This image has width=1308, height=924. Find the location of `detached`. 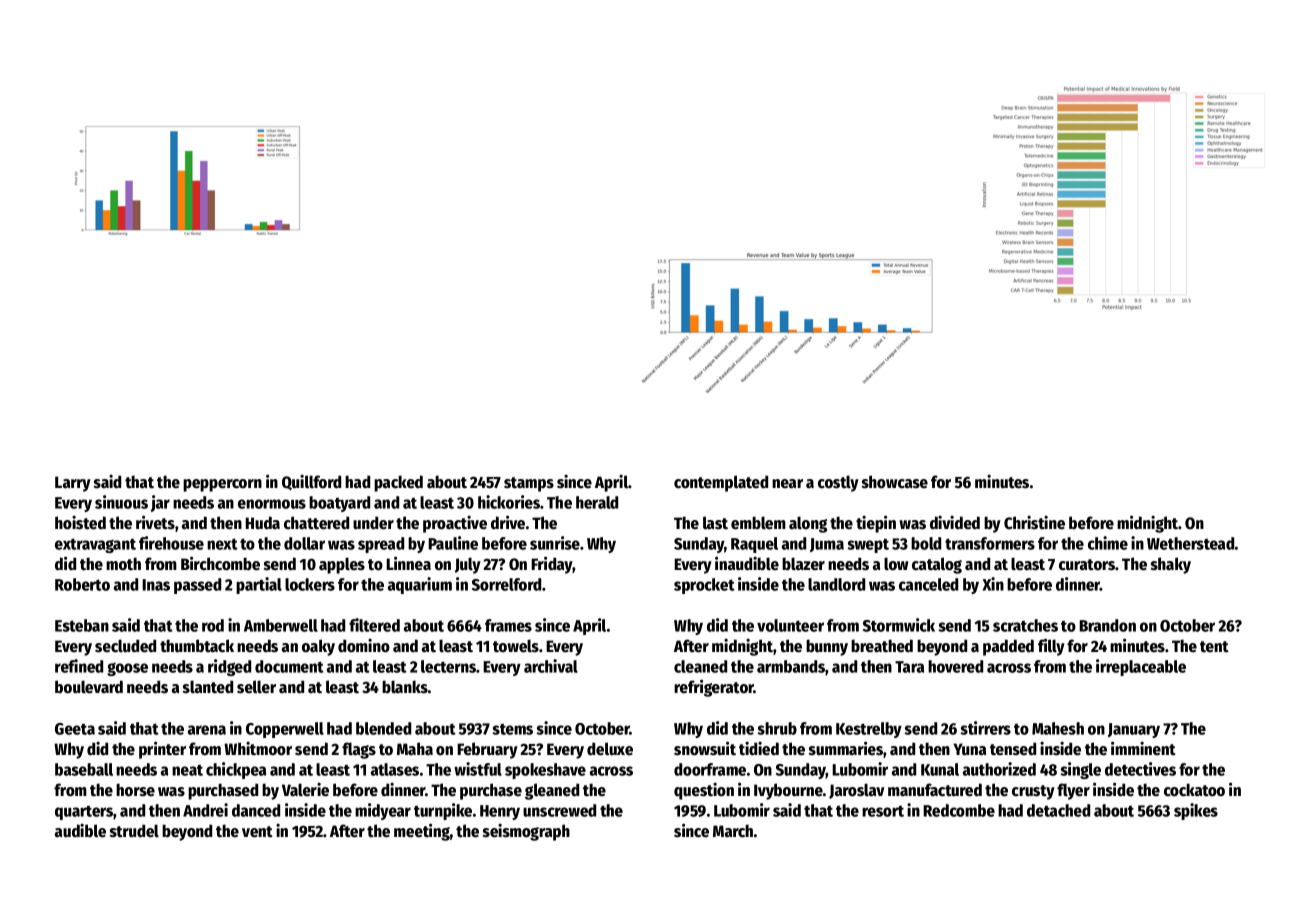

detached is located at coordinates (1058, 810).
